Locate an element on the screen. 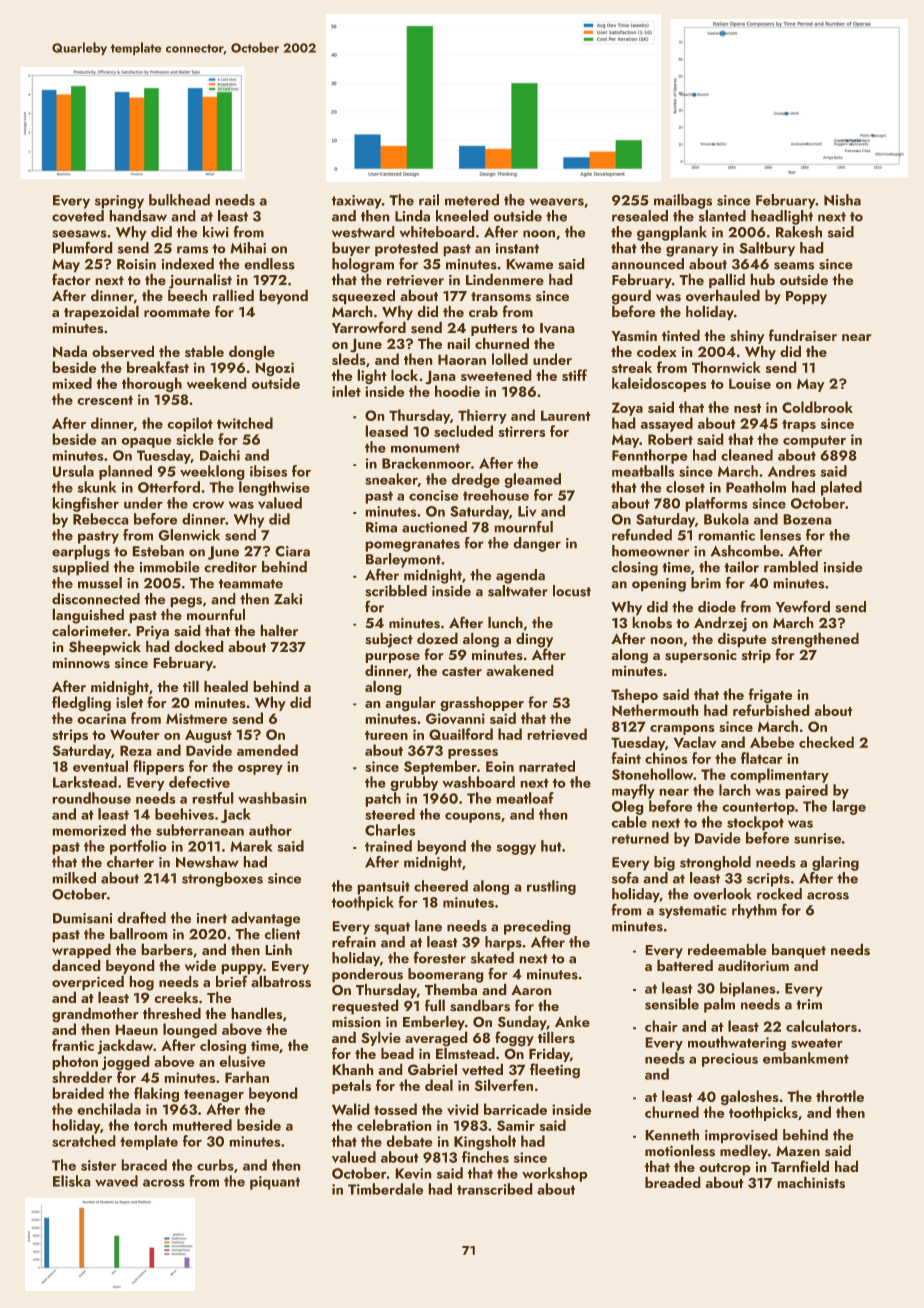 The image size is (924, 1308). fundraiser is located at coordinates (803, 335).
